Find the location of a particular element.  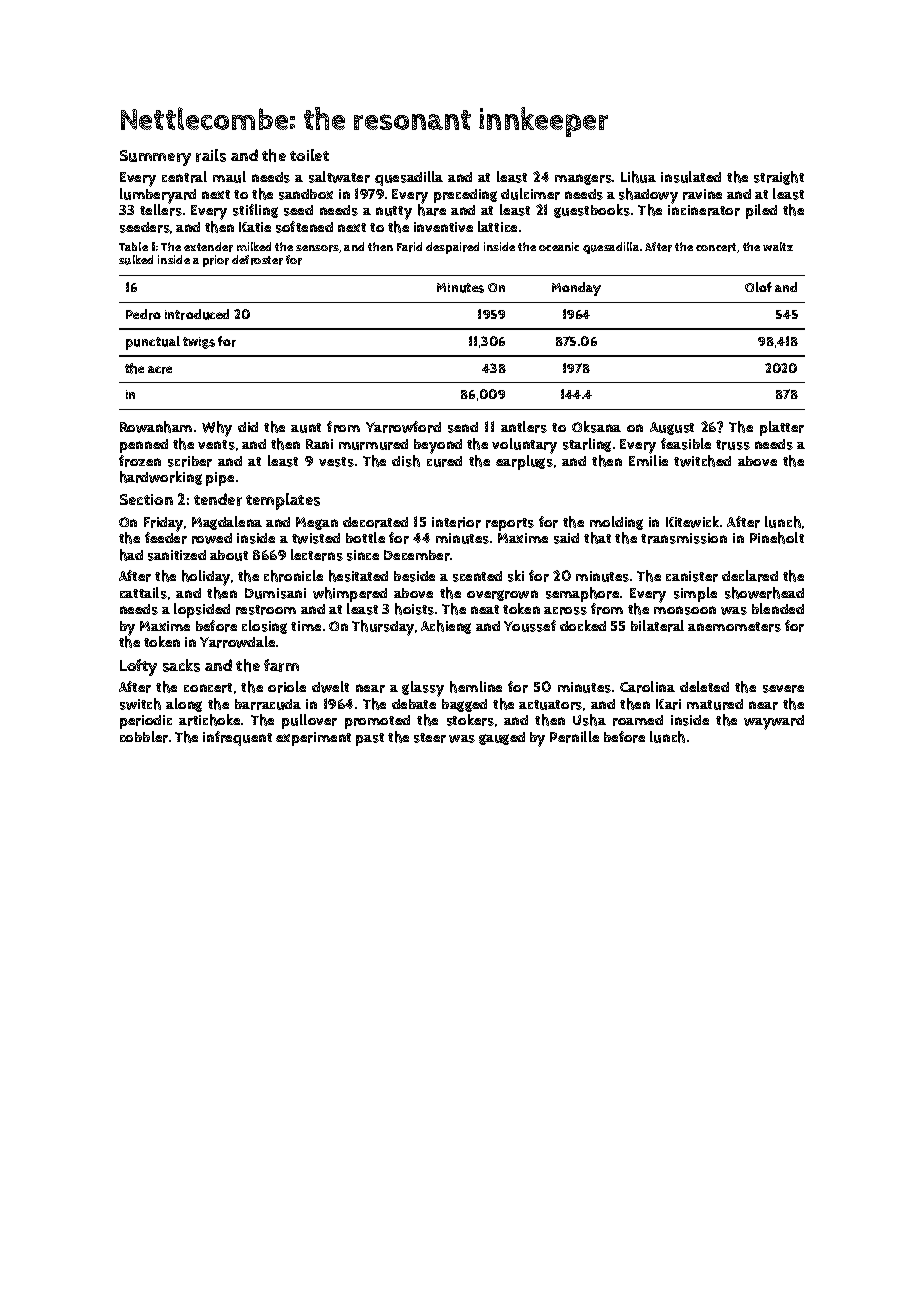

gauged is located at coordinates (502, 738).
